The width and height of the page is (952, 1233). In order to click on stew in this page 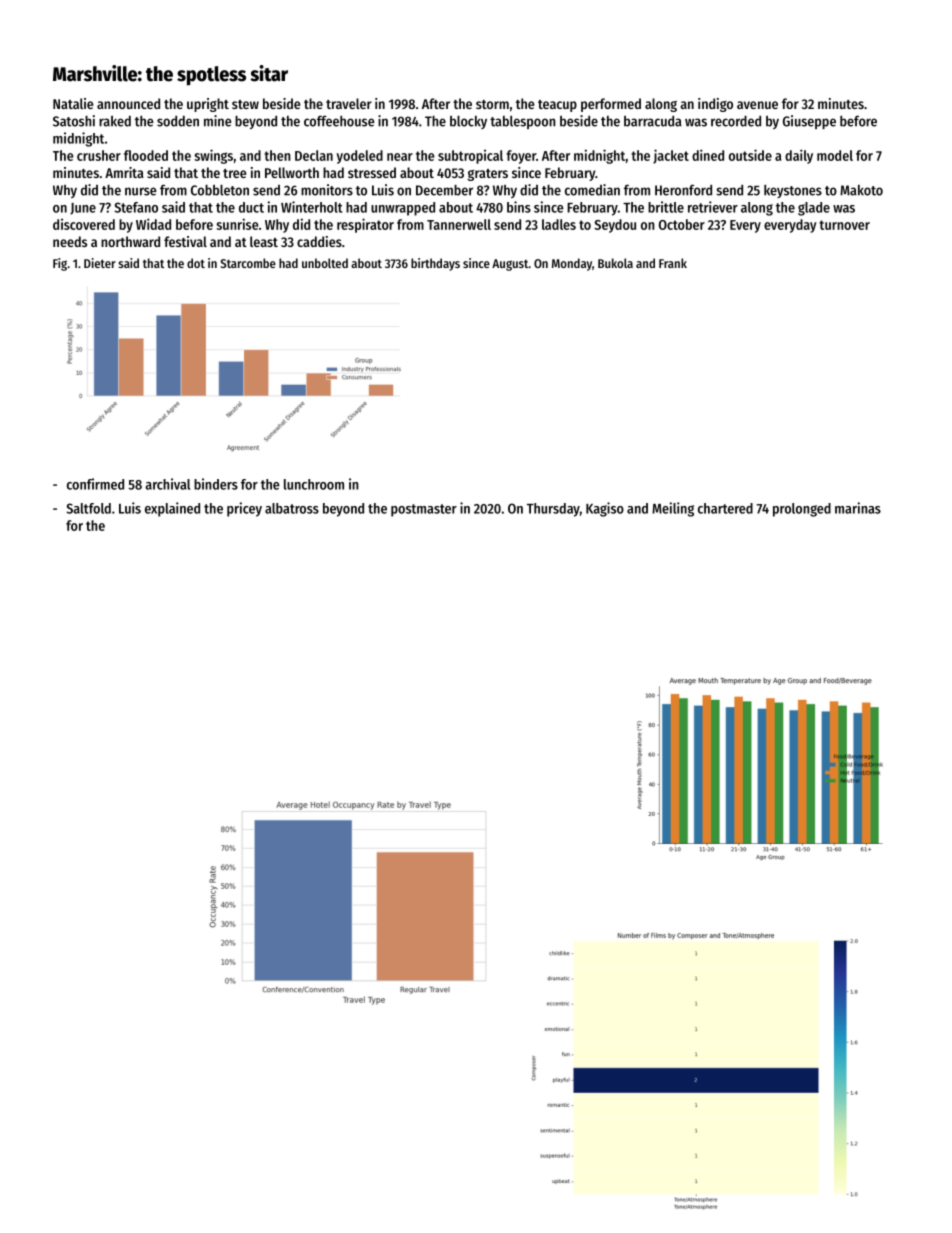, I will do `click(245, 104)`.
